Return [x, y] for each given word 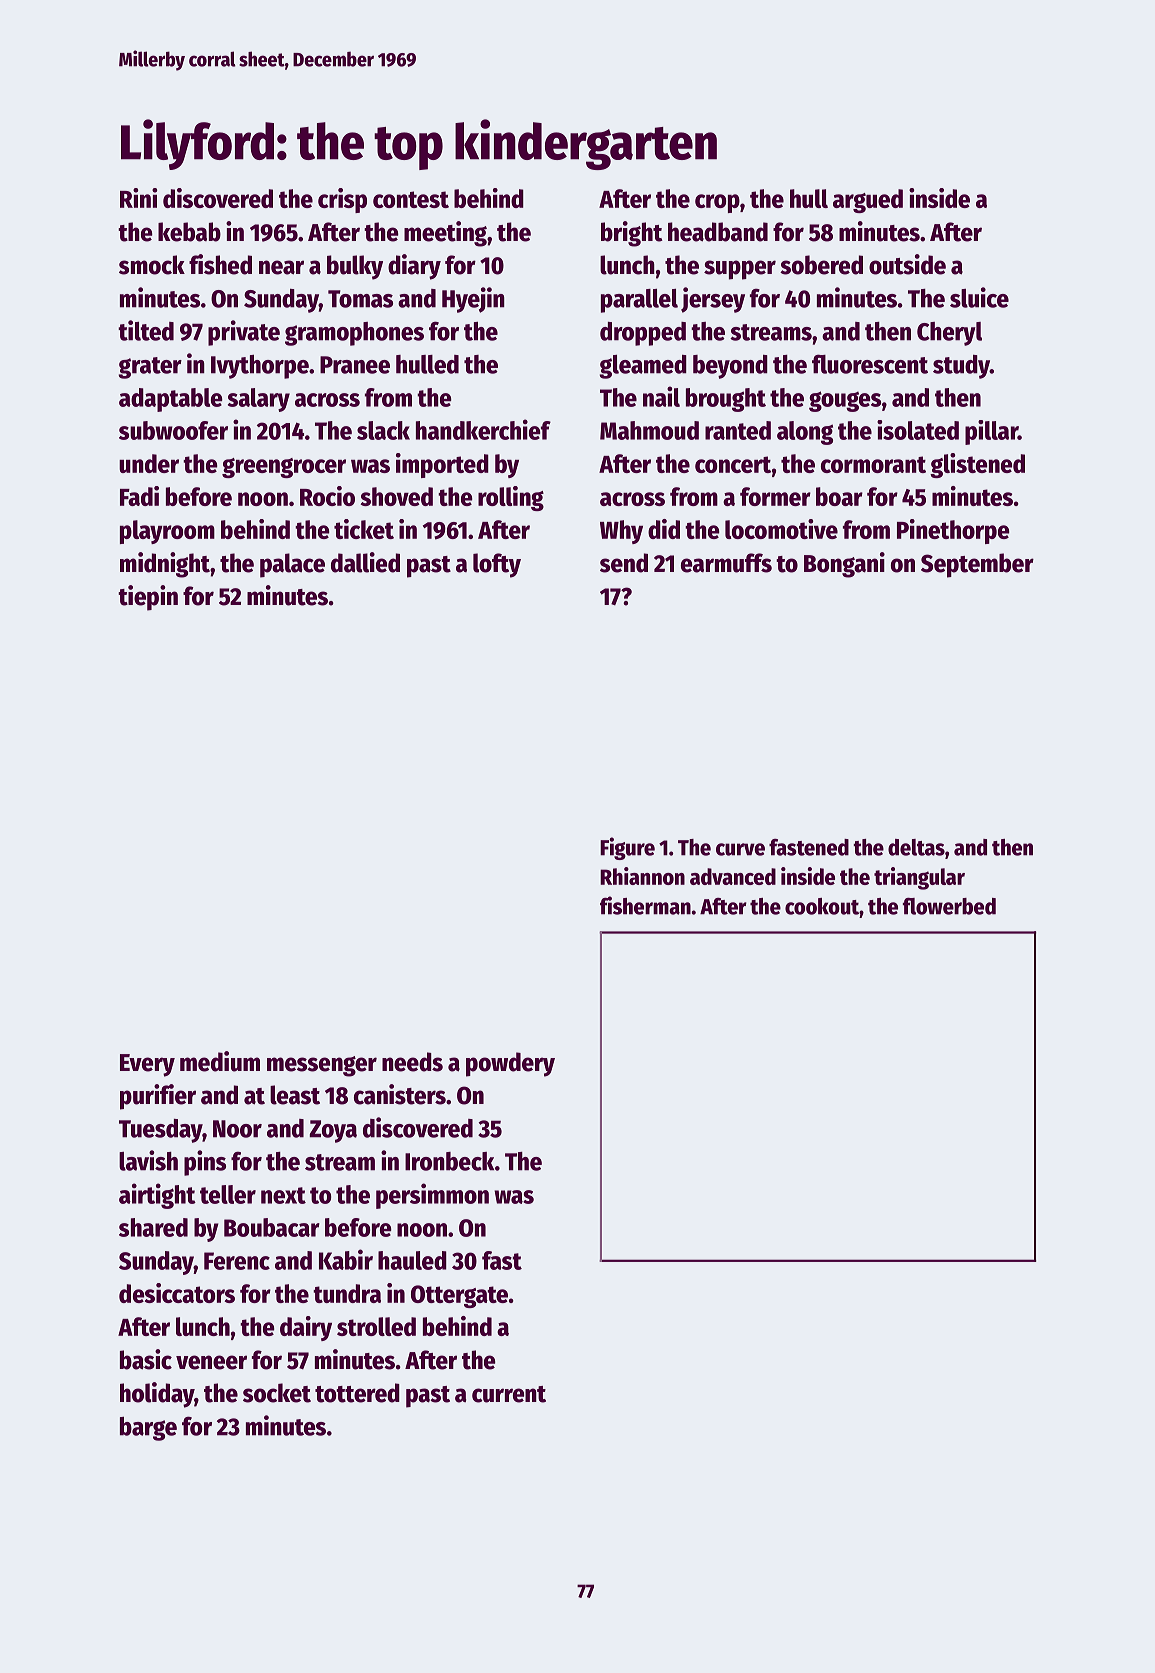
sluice [979, 297]
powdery [510, 1064]
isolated [918, 430]
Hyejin [473, 300]
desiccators [177, 1293]
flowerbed [949, 906]
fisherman [645, 905]
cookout [822, 906]
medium [220, 1061]
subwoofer [173, 430]
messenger [322, 1066]
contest [411, 199]
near [281, 267]
